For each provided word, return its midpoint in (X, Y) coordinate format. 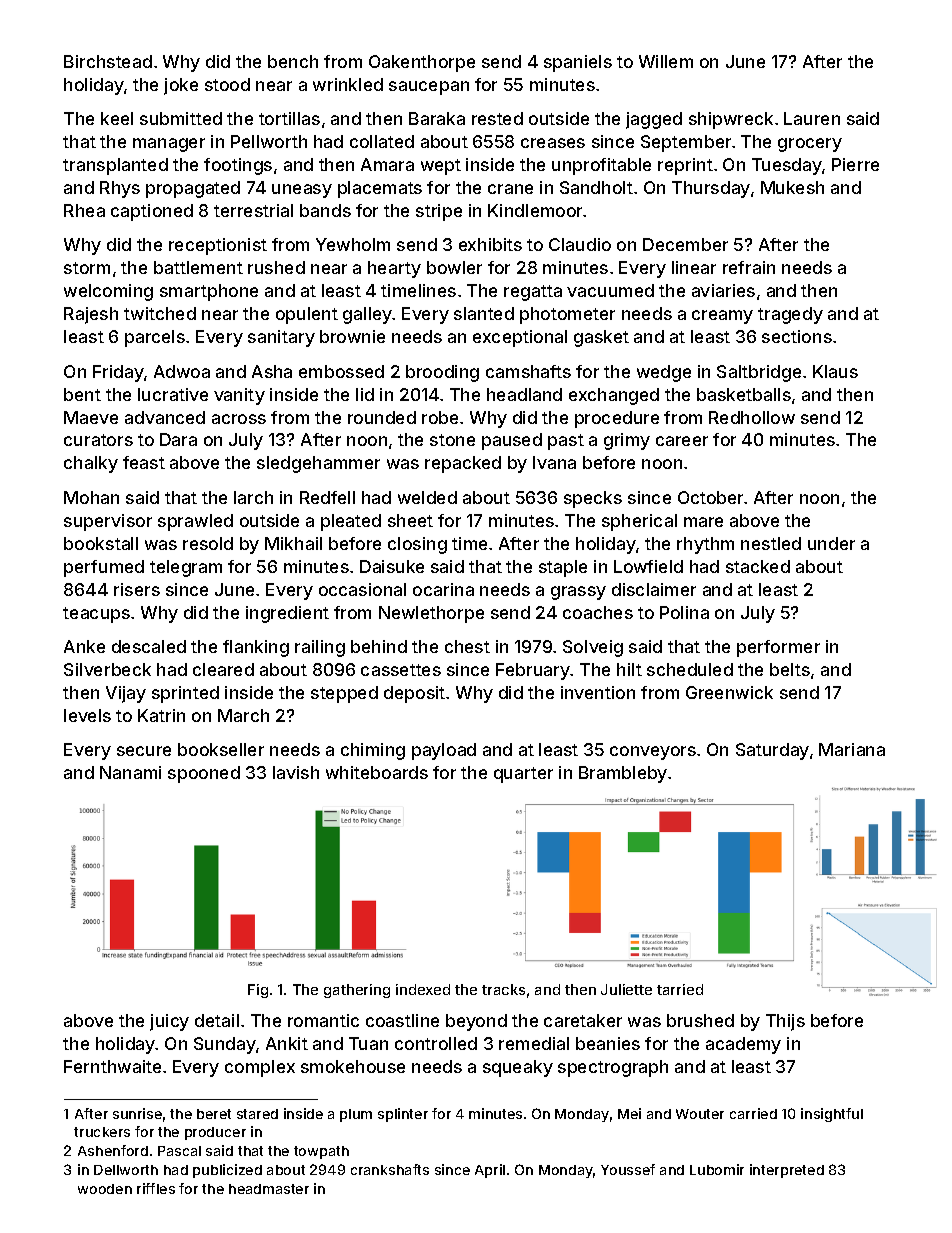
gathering (357, 991)
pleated (351, 522)
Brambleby (623, 774)
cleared (223, 669)
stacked (758, 566)
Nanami (130, 772)
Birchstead (108, 61)
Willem (666, 61)
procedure (617, 419)
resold (208, 543)
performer (778, 648)
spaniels (578, 63)
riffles (156, 1188)
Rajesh (91, 315)
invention (598, 692)
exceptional (520, 338)
